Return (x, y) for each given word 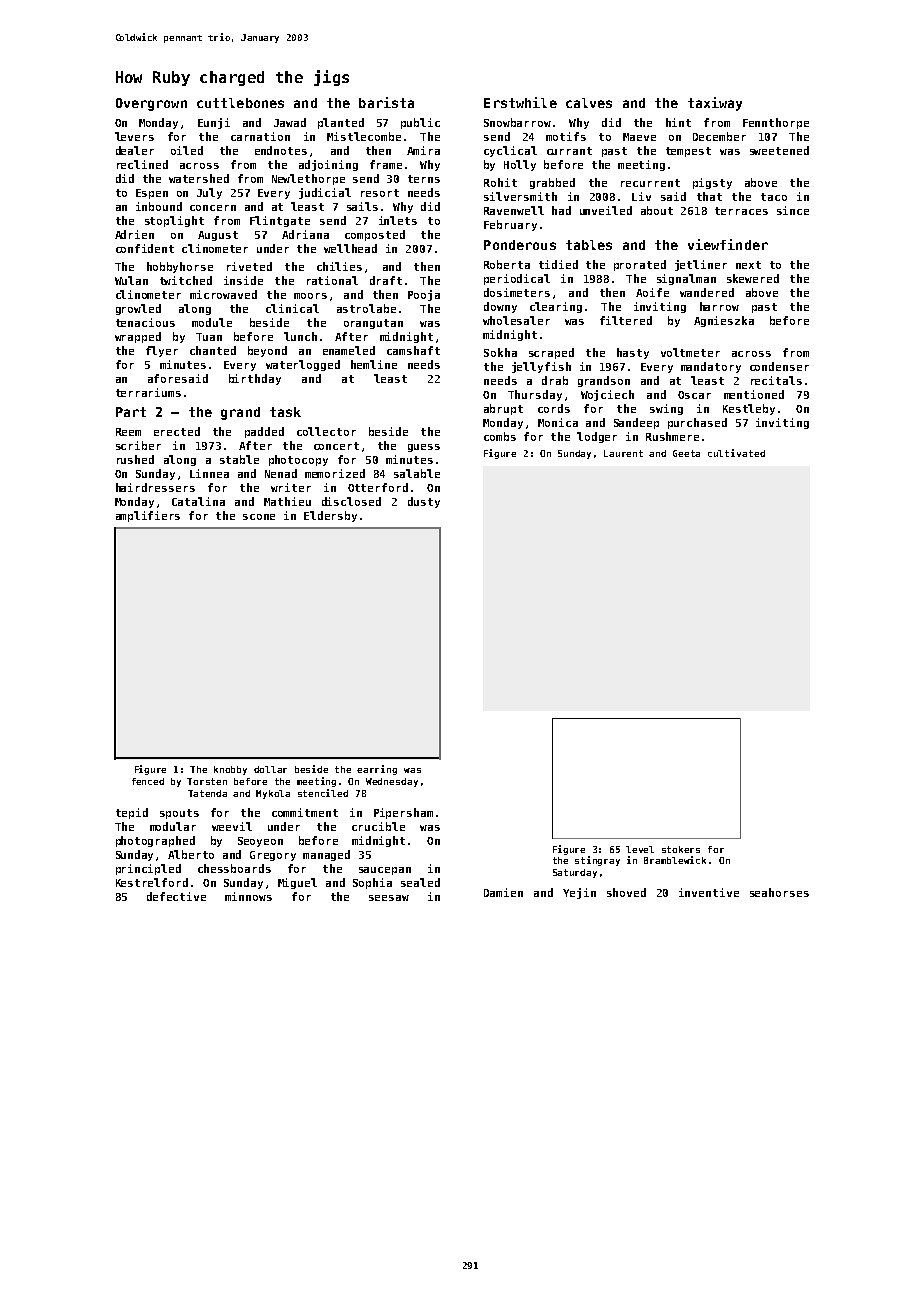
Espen (152, 194)
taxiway (715, 104)
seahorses (779, 892)
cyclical (510, 151)
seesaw (389, 898)
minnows (248, 896)
